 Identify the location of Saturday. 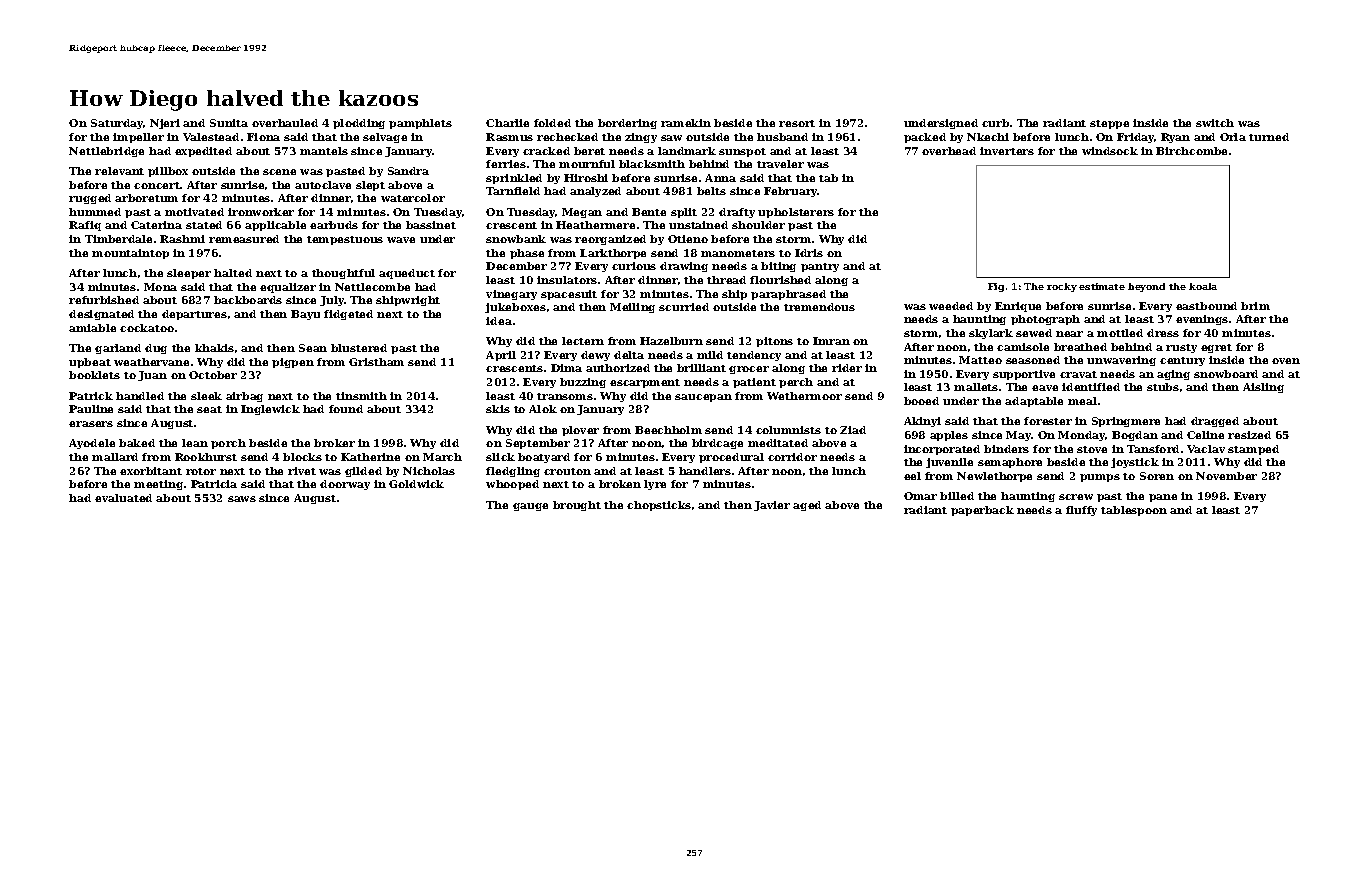
(117, 124).
